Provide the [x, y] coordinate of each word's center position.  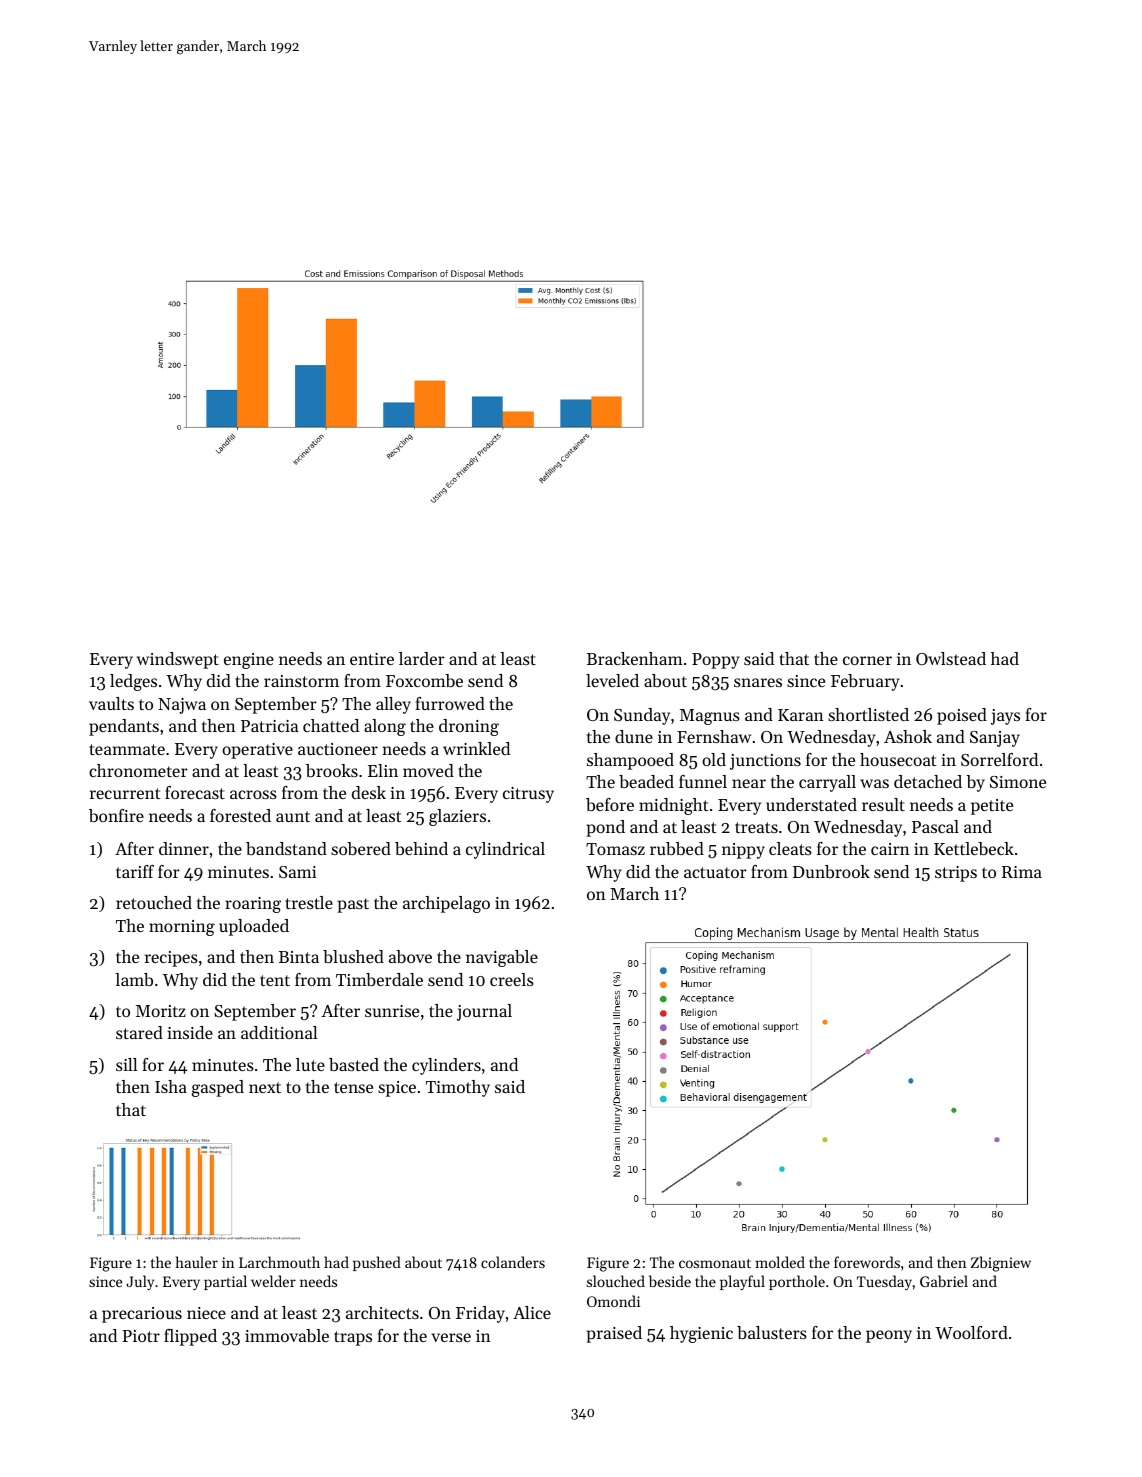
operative [257, 751]
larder [422, 658]
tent [275, 980]
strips [956, 874]
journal [484, 1012]
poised [962, 716]
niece [206, 1313]
